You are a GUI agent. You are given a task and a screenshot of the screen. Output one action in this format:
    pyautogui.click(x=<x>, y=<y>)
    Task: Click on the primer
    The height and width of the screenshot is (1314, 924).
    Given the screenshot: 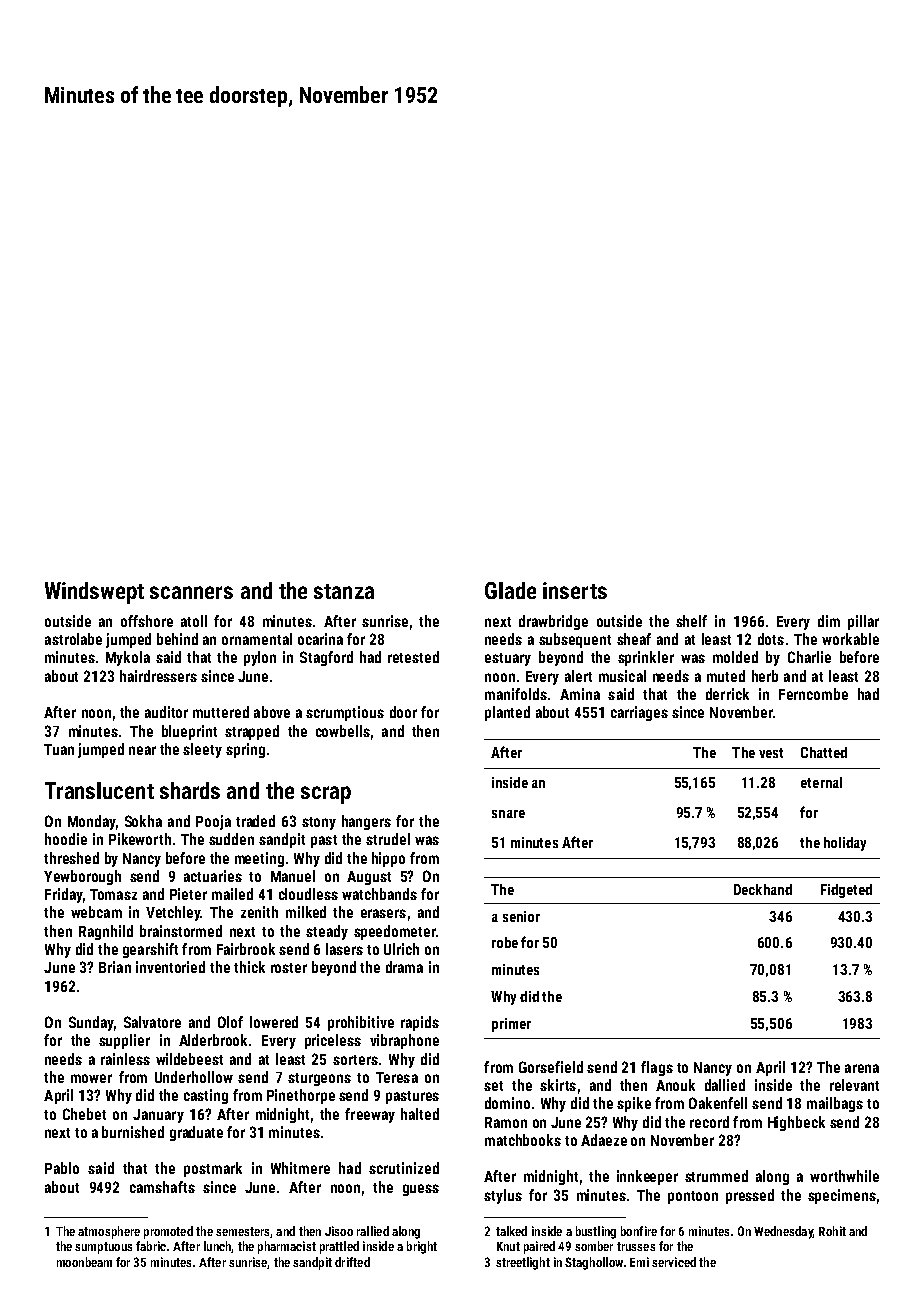 What is the action you would take?
    pyautogui.click(x=511, y=1025)
